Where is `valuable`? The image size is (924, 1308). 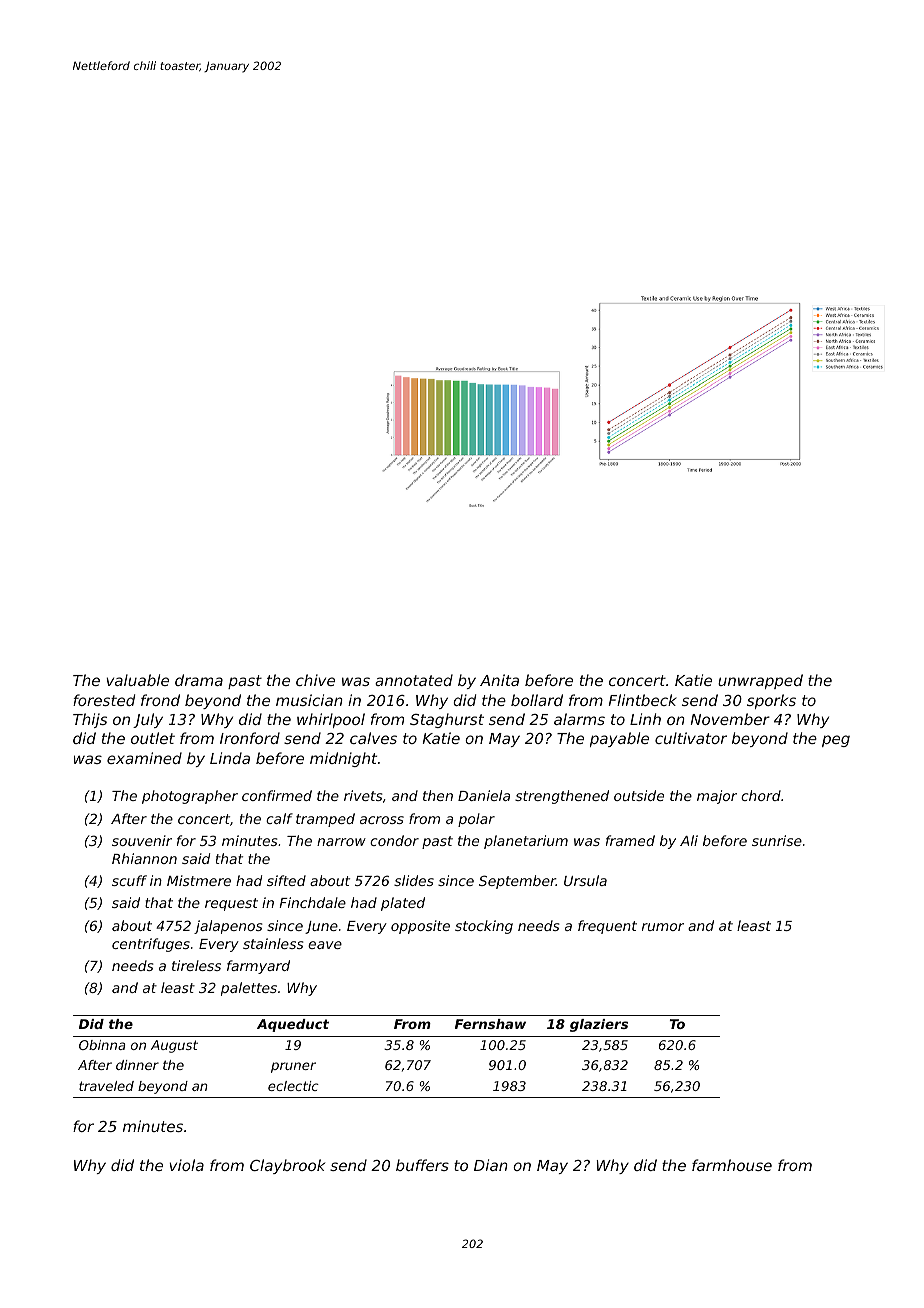
valuable is located at coordinates (137, 680).
